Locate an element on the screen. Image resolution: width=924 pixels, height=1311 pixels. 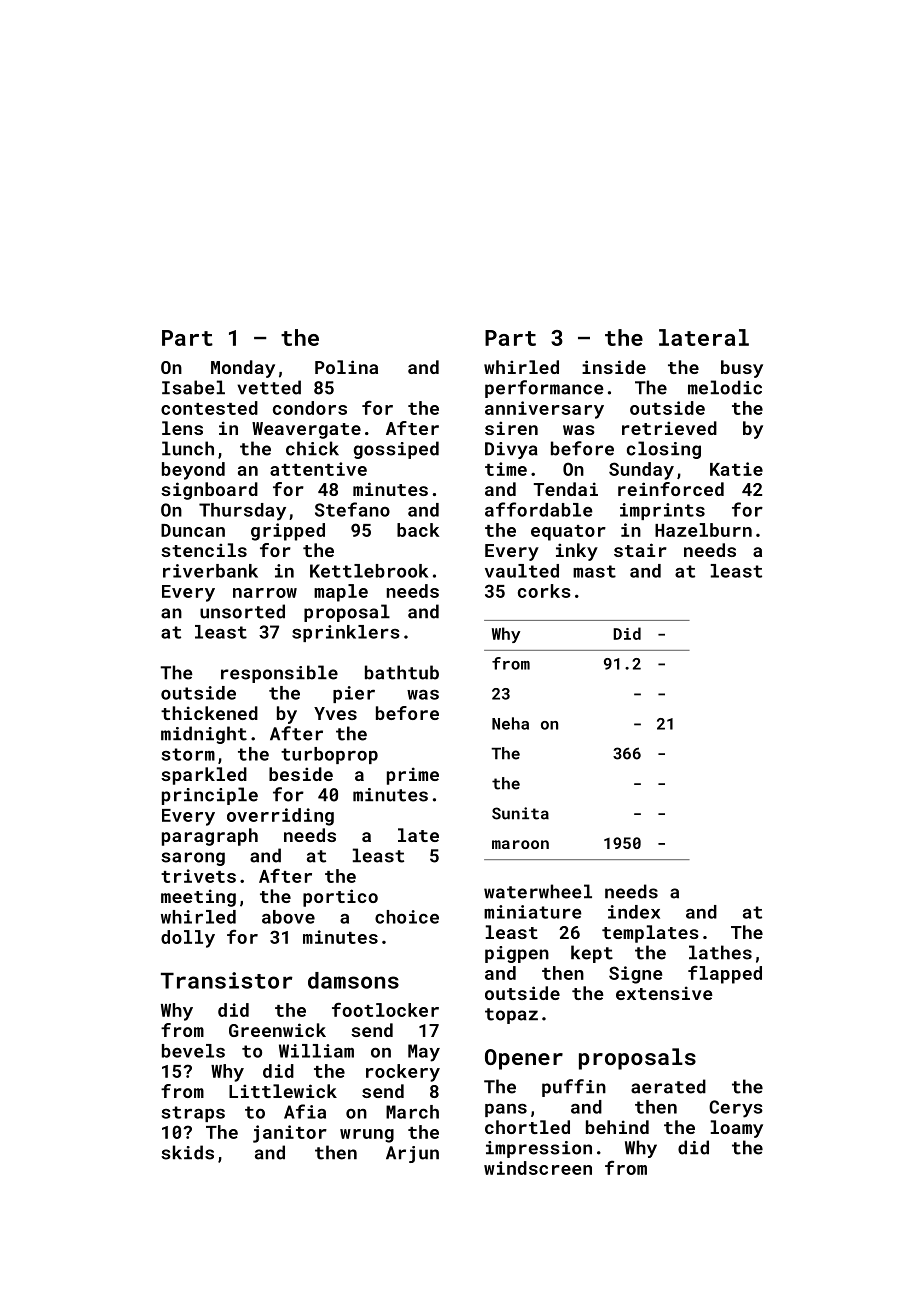
corks is located at coordinates (544, 591).
